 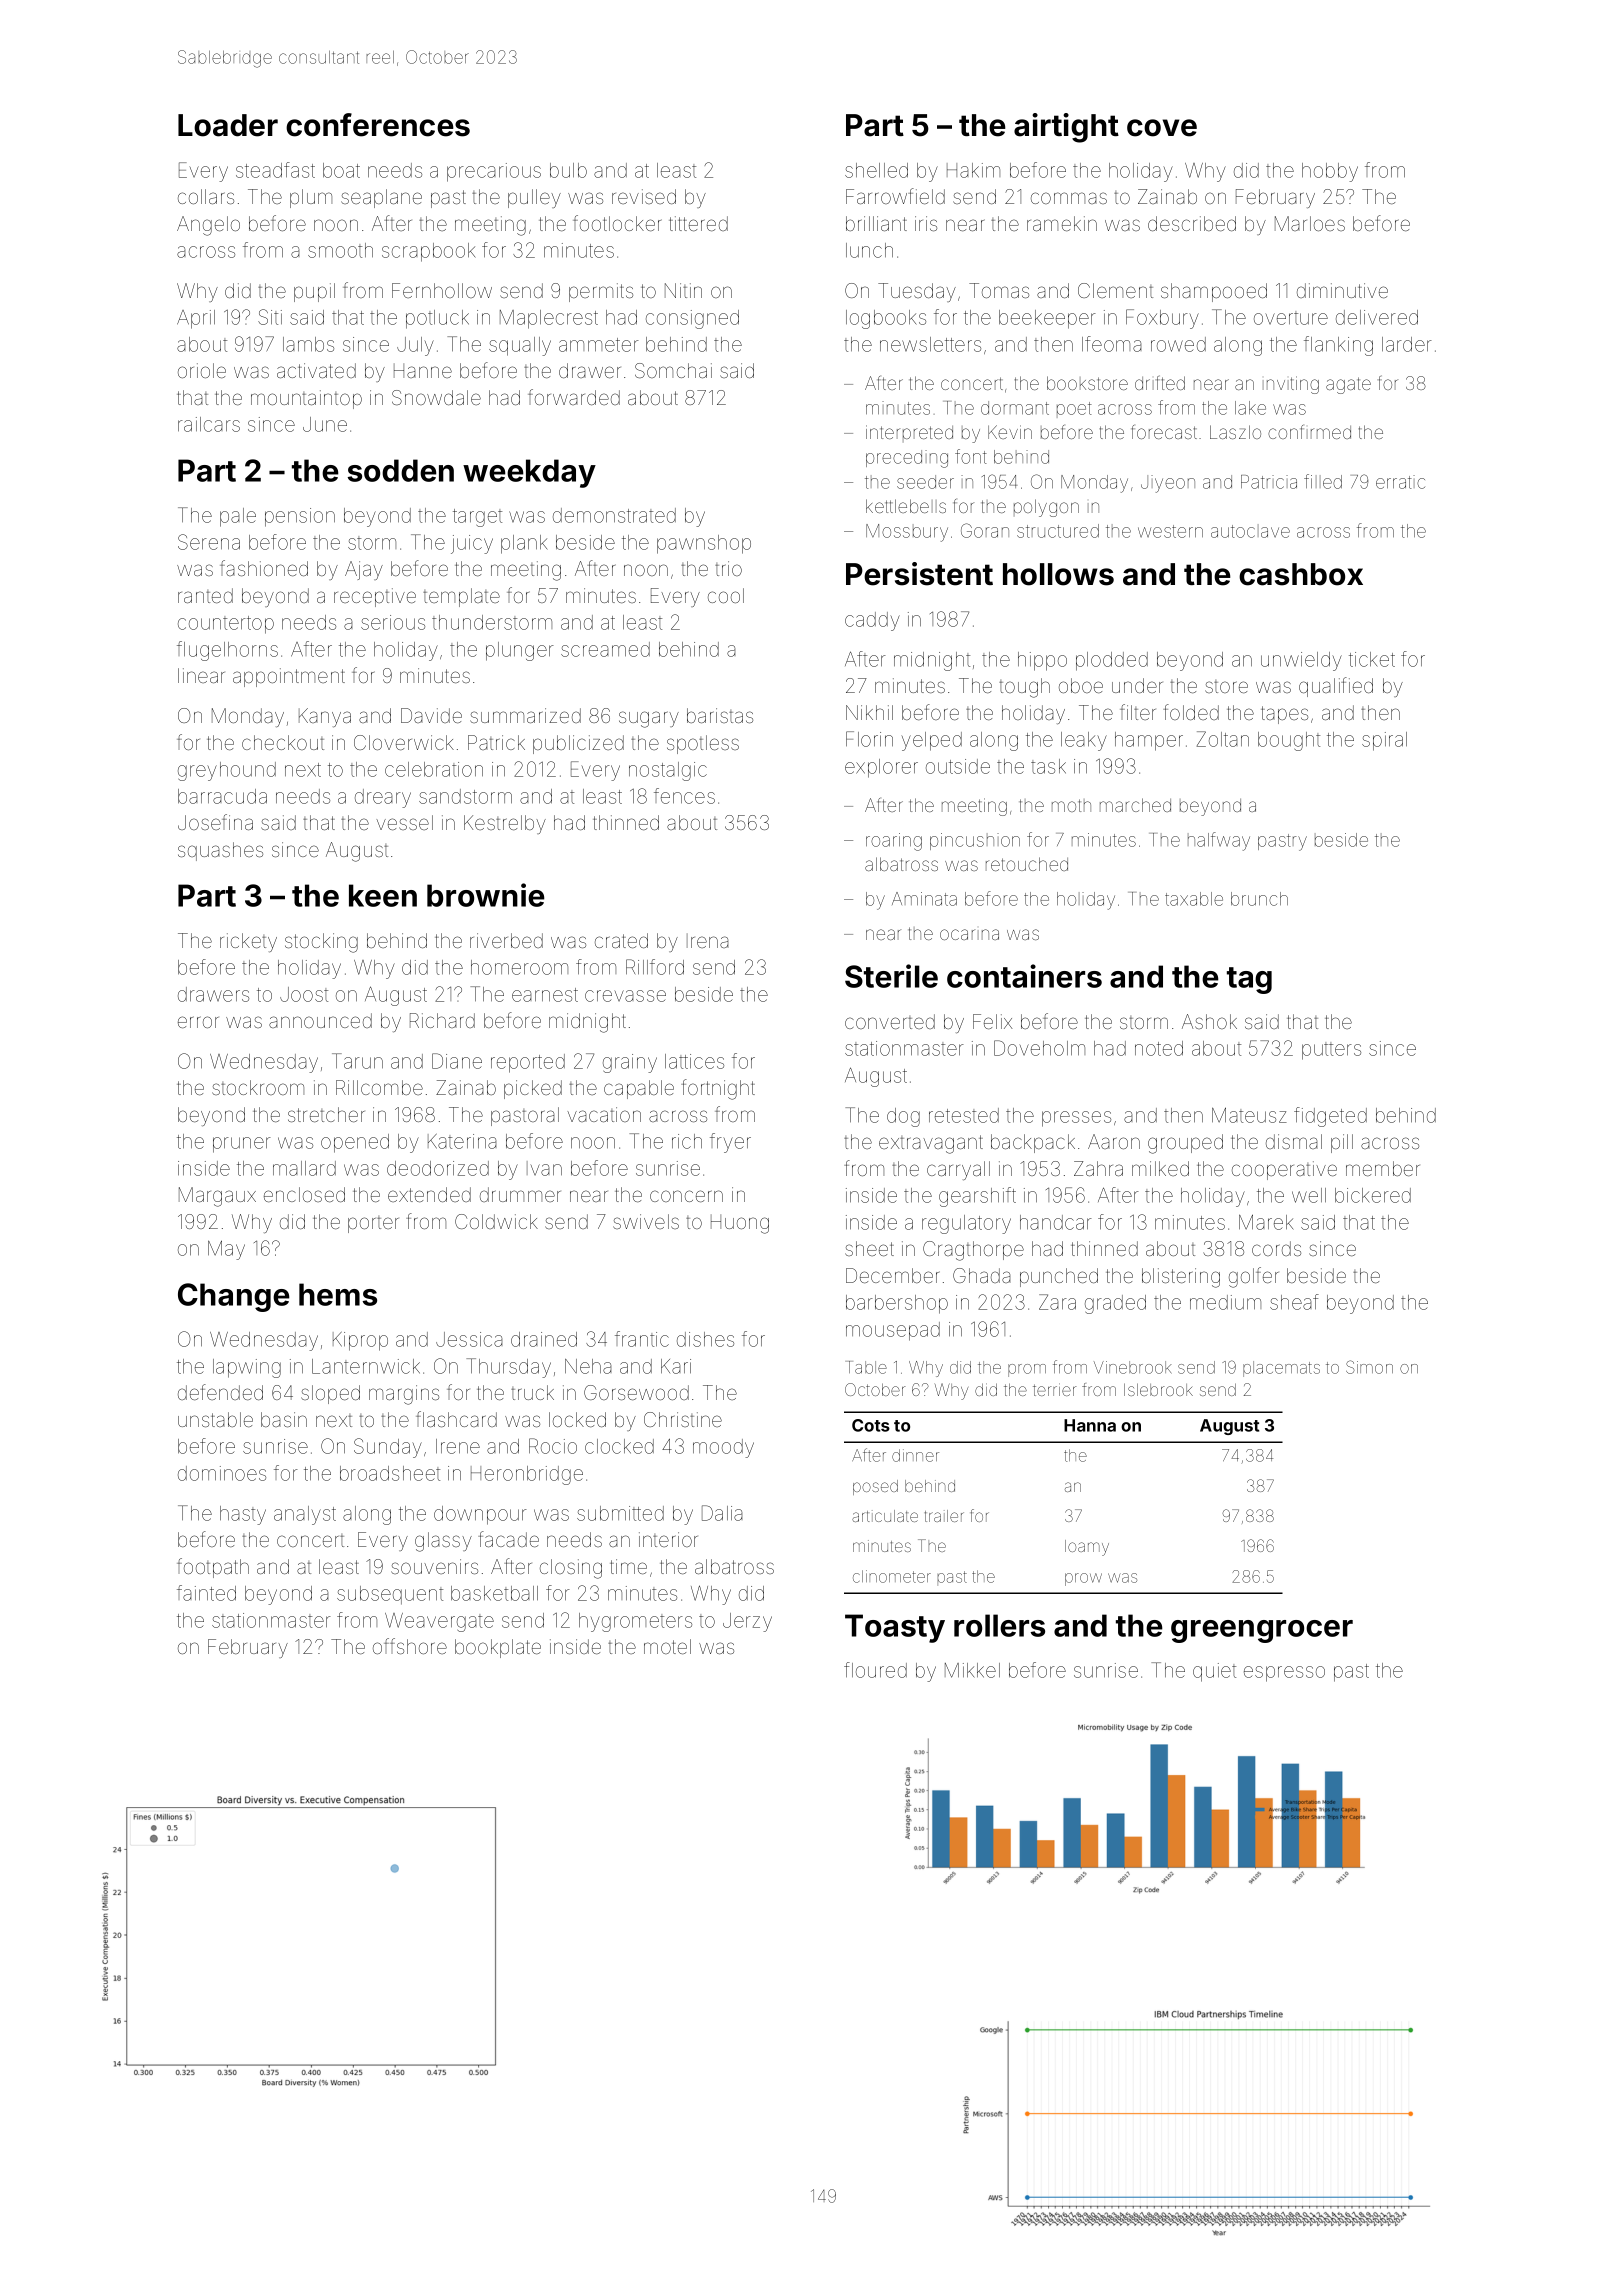 What do you see at coordinates (1259, 899) in the screenshot?
I see `brunch` at bounding box center [1259, 899].
